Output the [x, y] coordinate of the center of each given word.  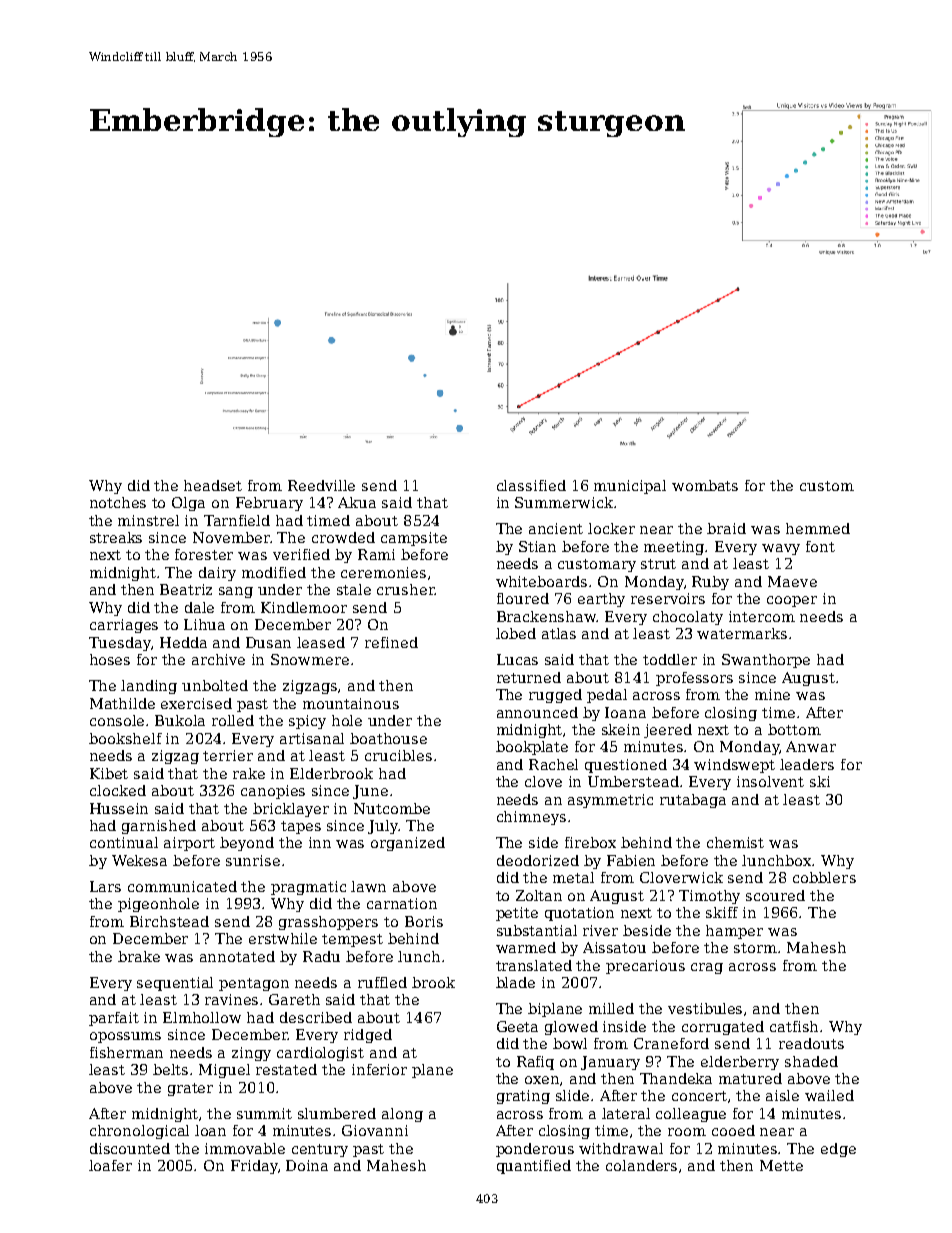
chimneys [531, 818]
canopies [273, 792]
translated [534, 965]
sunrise [253, 860]
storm [755, 948]
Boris [424, 921]
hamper [734, 932]
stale [354, 589]
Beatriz [186, 589]
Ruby [710, 583]
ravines [231, 999]
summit [264, 1113]
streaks [116, 537]
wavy [781, 549]
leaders [807, 764]
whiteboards [541, 581]
